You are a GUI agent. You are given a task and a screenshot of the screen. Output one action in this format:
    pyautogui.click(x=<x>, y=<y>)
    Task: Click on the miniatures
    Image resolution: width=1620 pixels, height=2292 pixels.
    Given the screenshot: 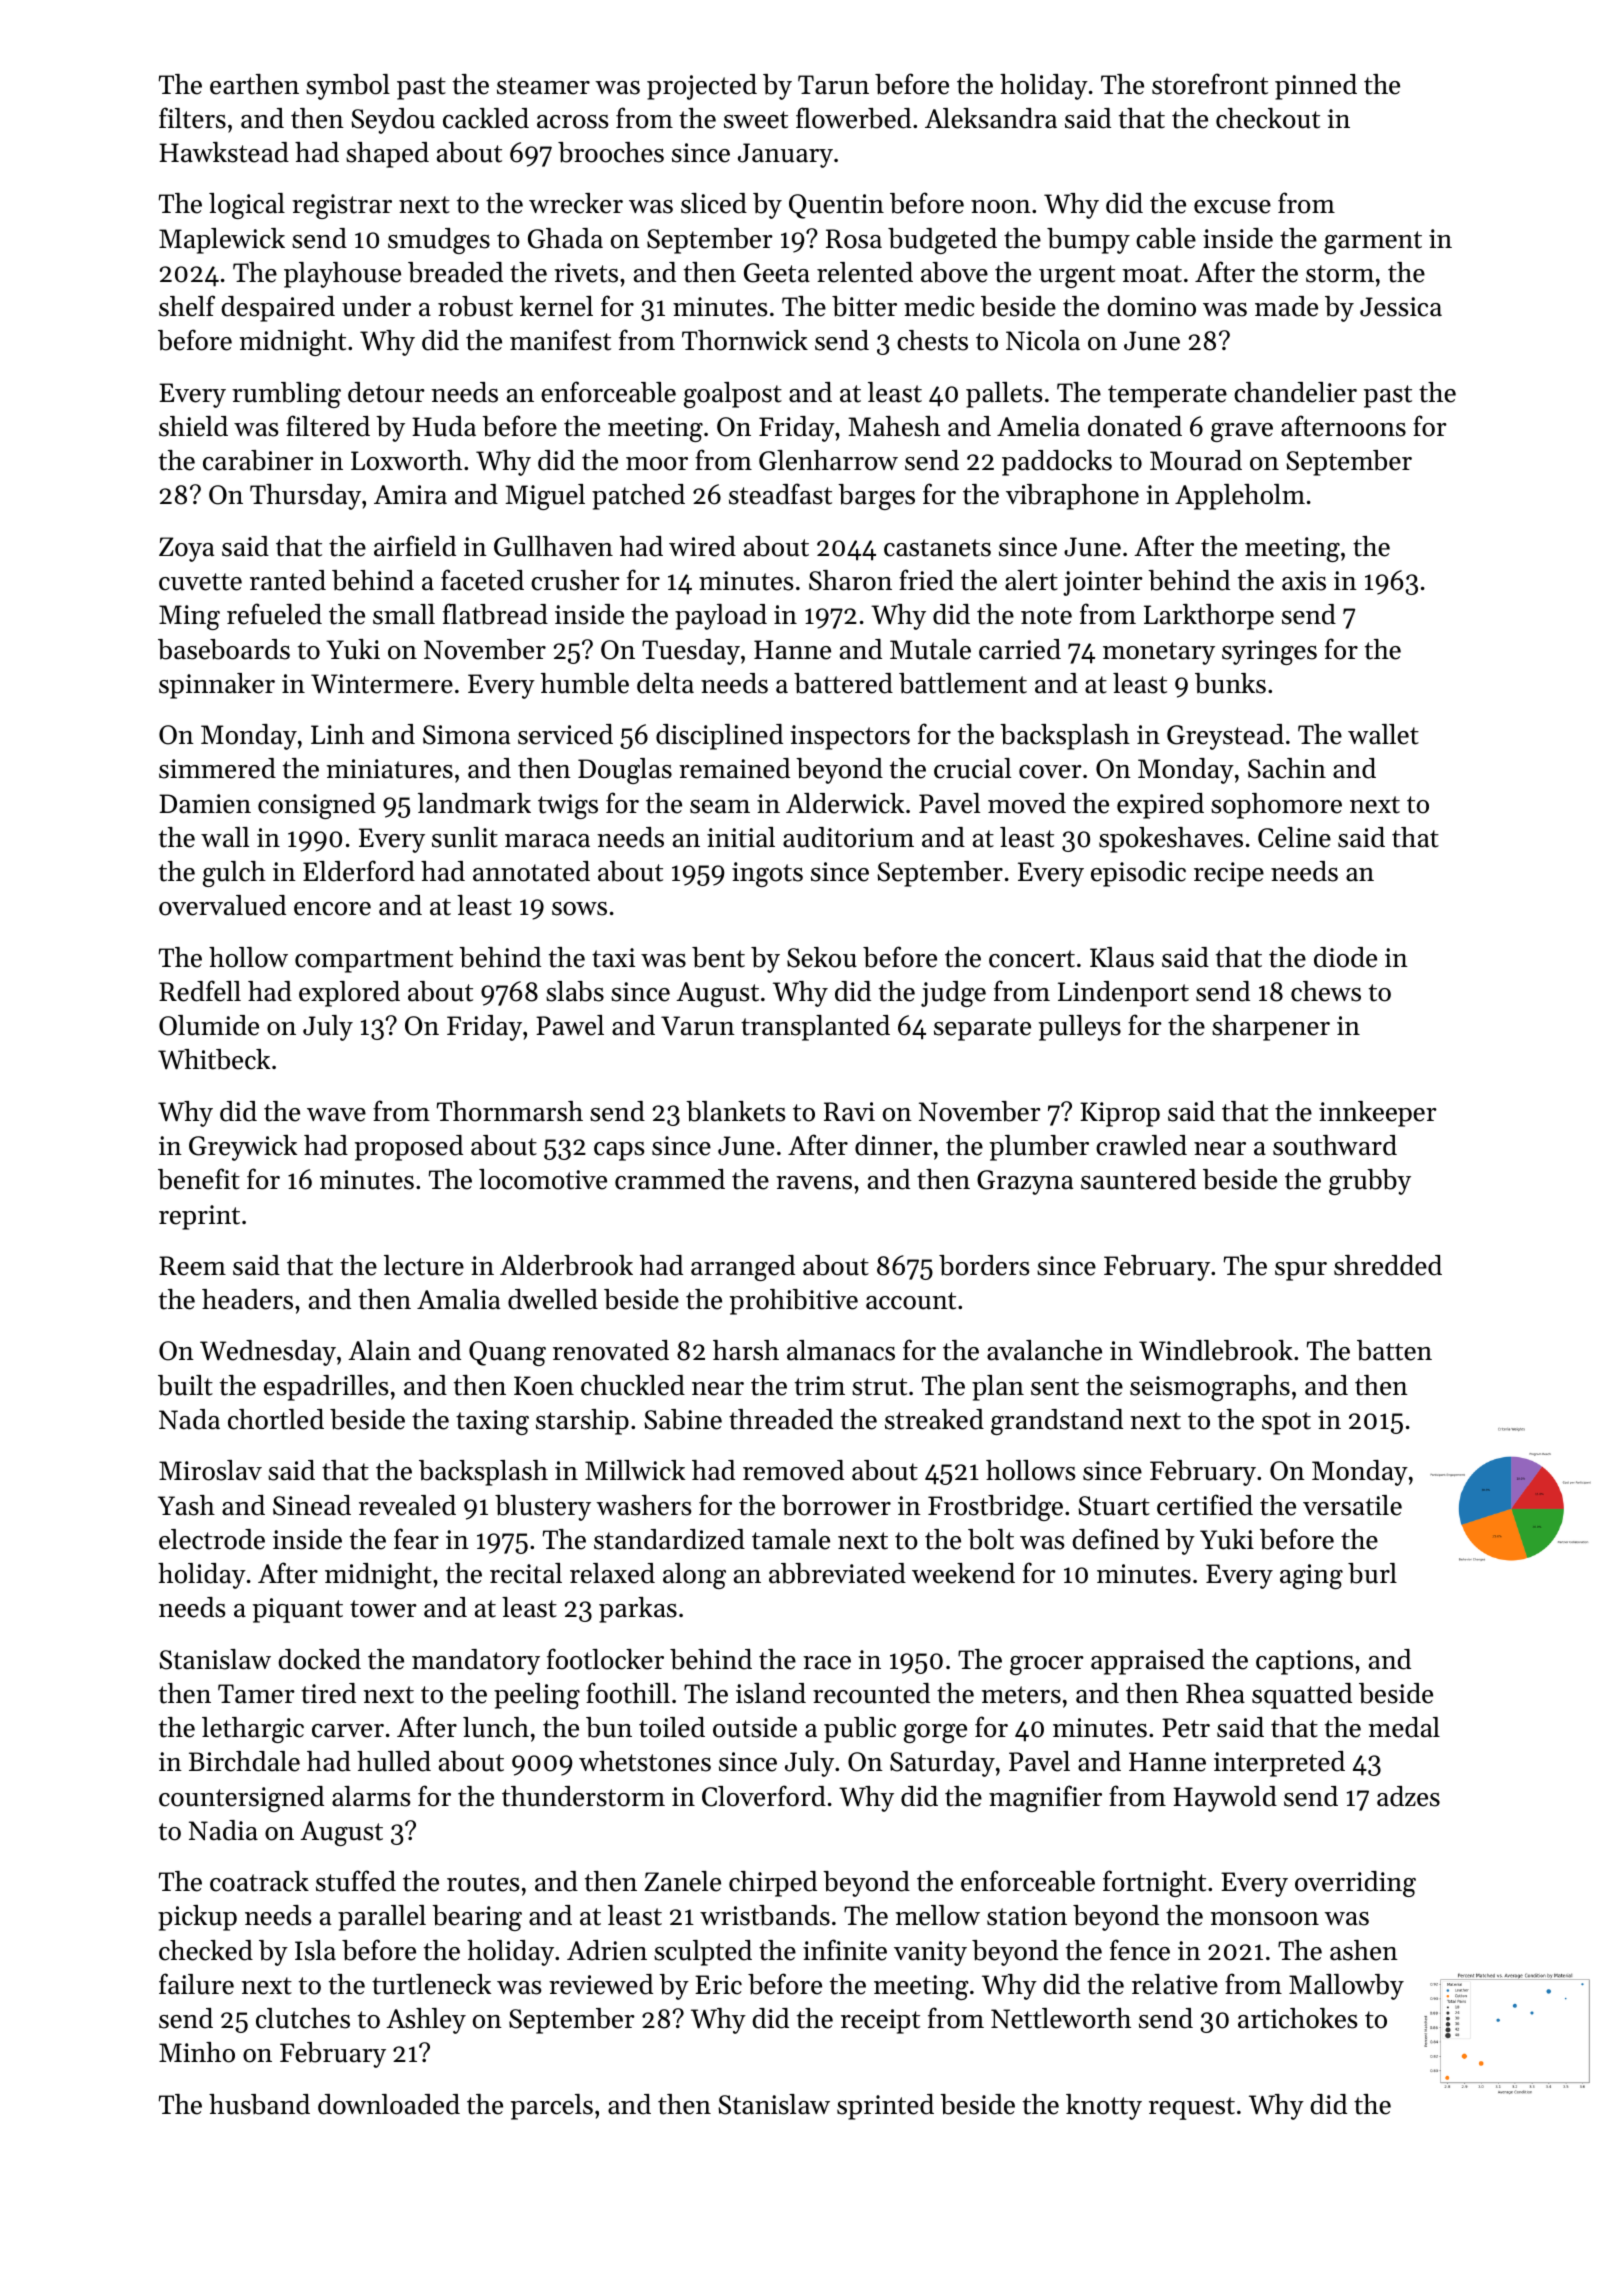 What is the action you would take?
    pyautogui.click(x=390, y=769)
